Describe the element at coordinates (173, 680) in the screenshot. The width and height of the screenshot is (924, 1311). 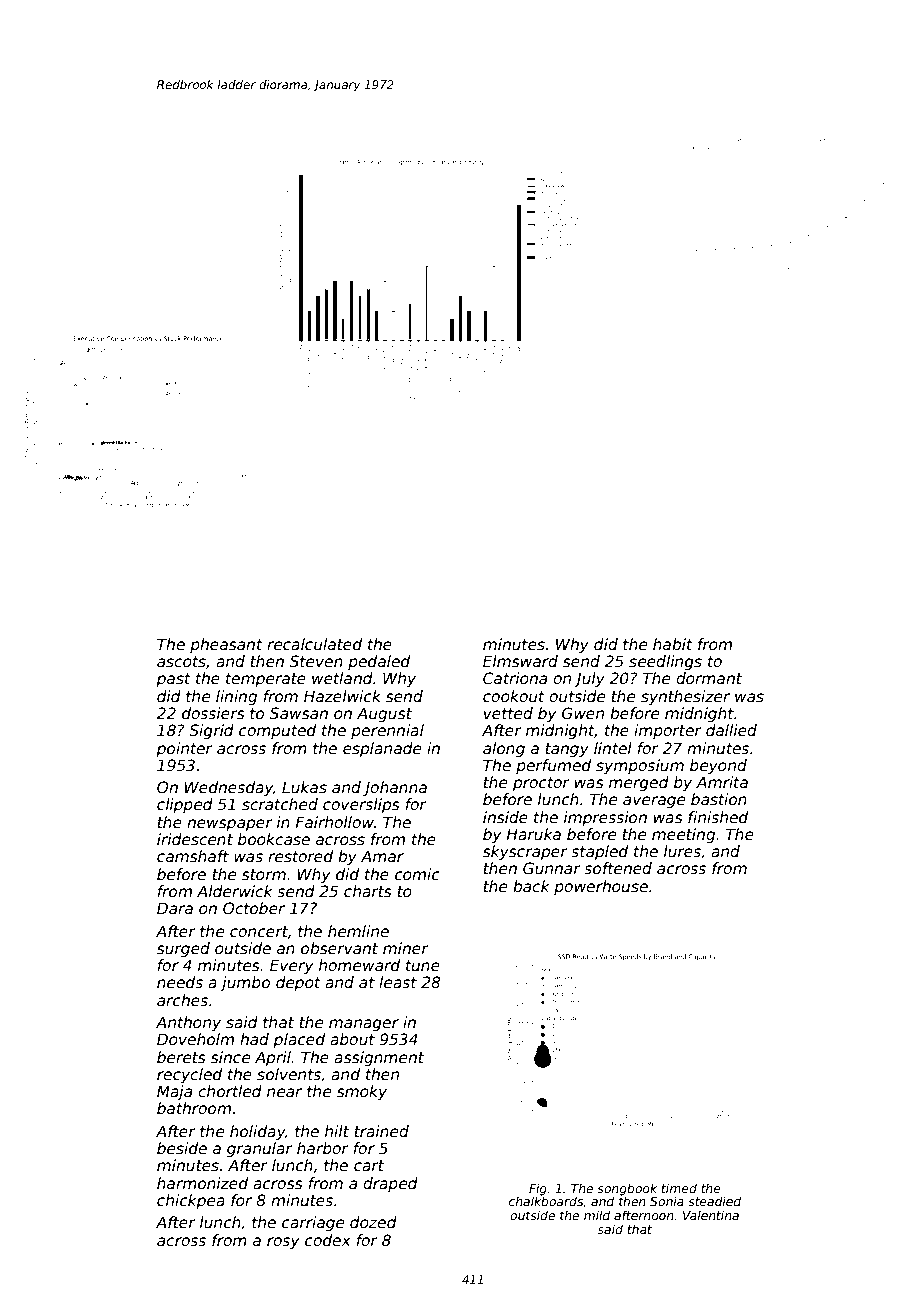
I see `past` at that location.
